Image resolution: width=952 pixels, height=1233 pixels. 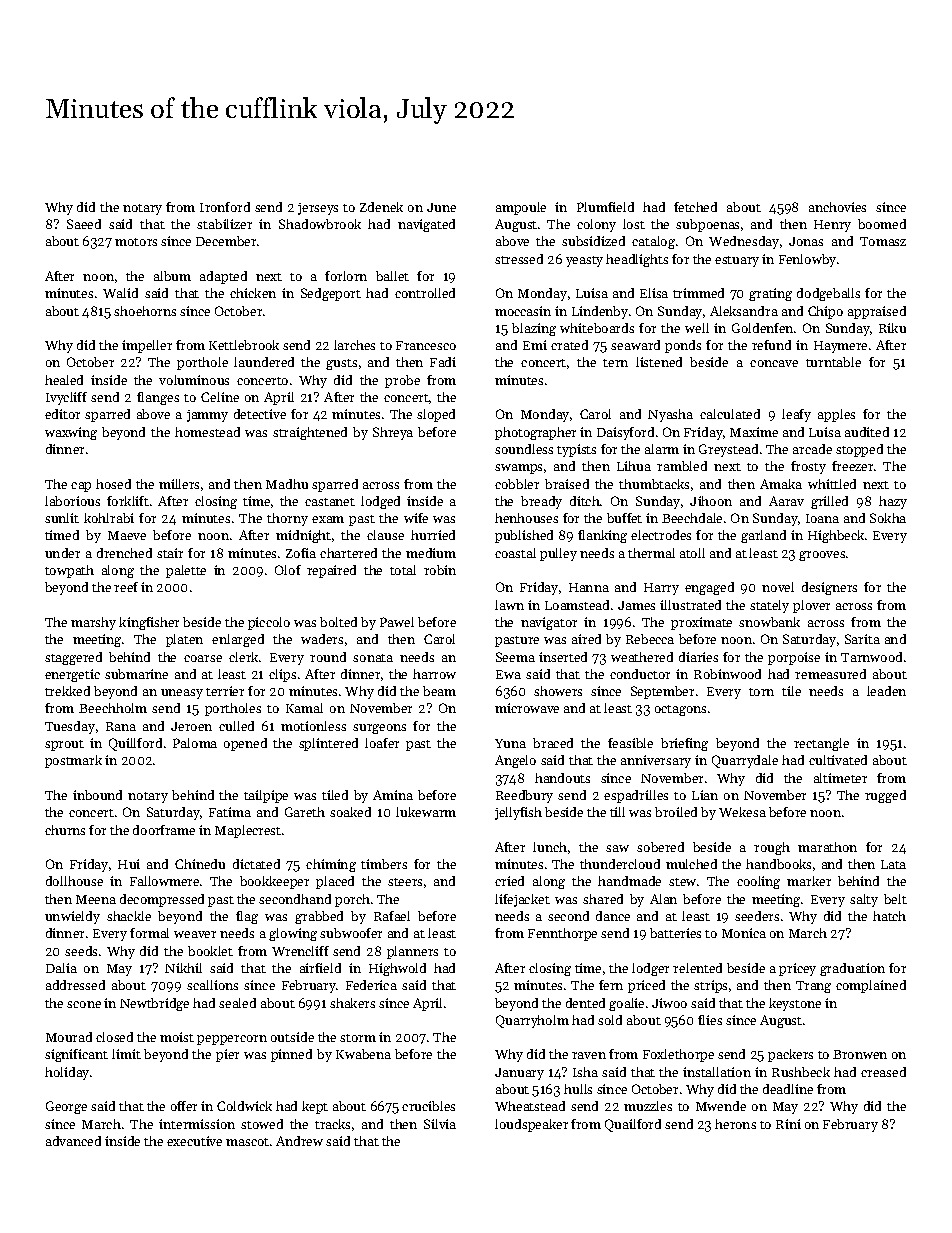 I want to click on Mourad, so click(x=69, y=1037).
